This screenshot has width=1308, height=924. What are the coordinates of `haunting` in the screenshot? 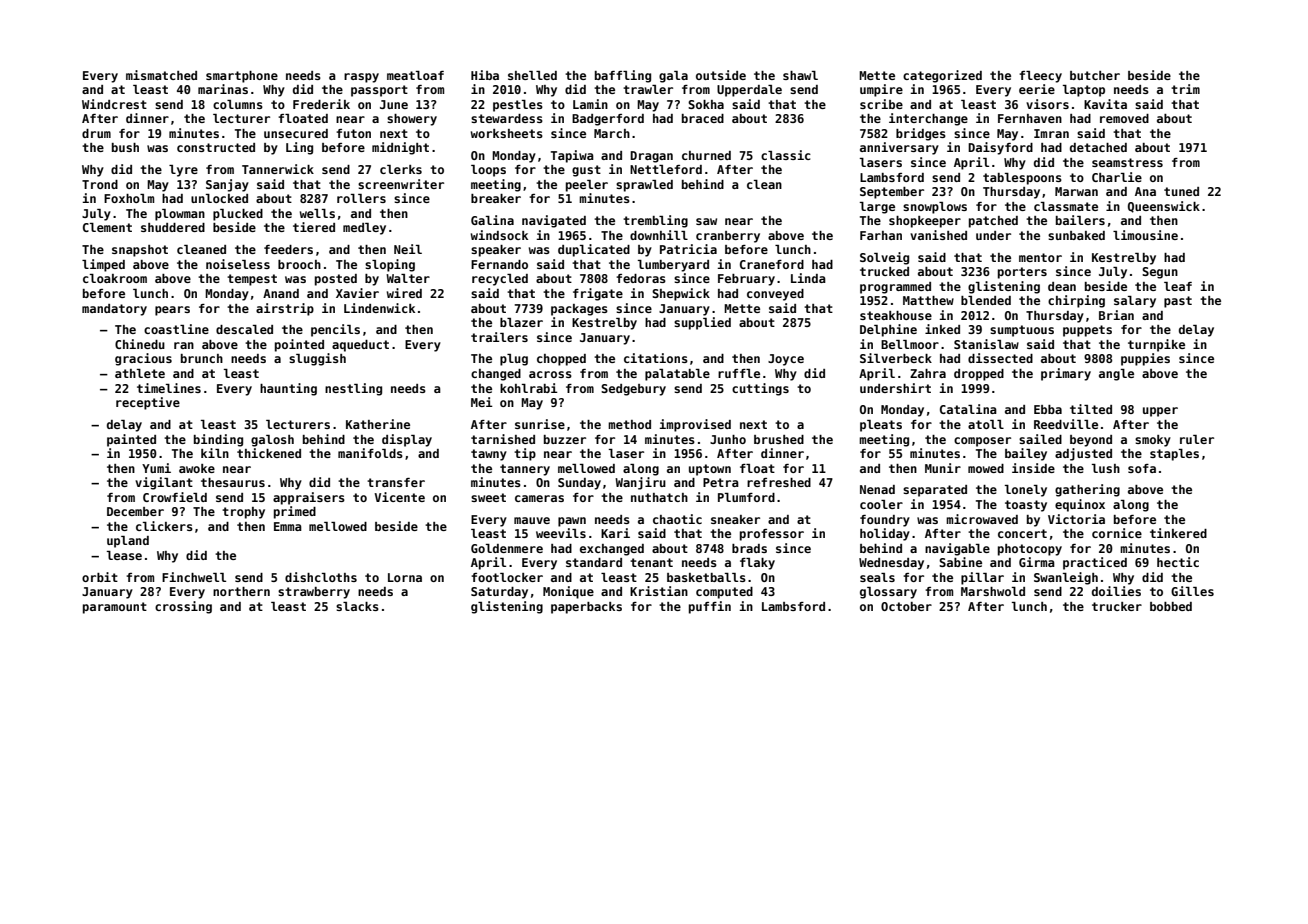 It's located at (288, 389).
